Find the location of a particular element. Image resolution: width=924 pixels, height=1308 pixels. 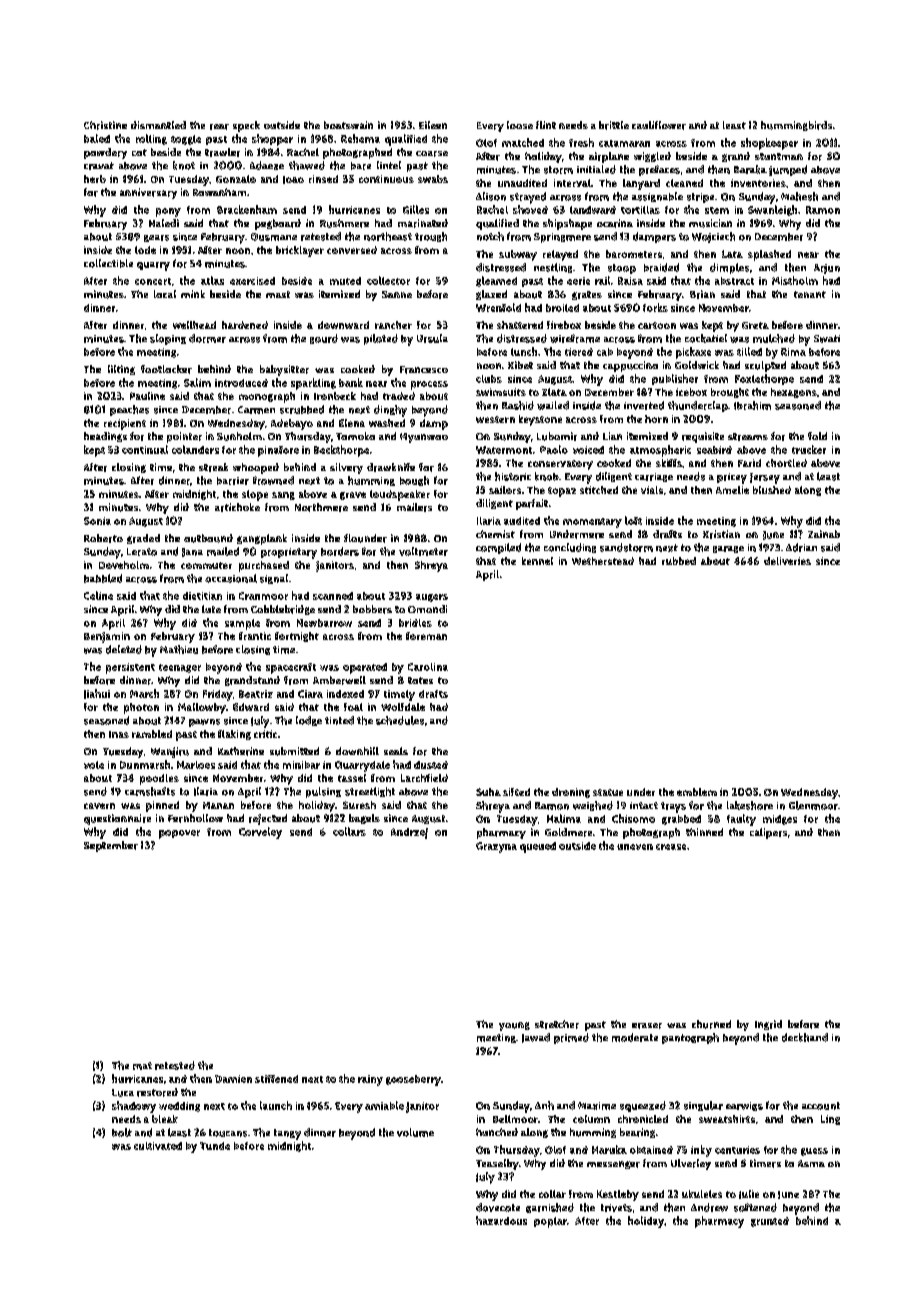

thinned is located at coordinates (704, 832).
